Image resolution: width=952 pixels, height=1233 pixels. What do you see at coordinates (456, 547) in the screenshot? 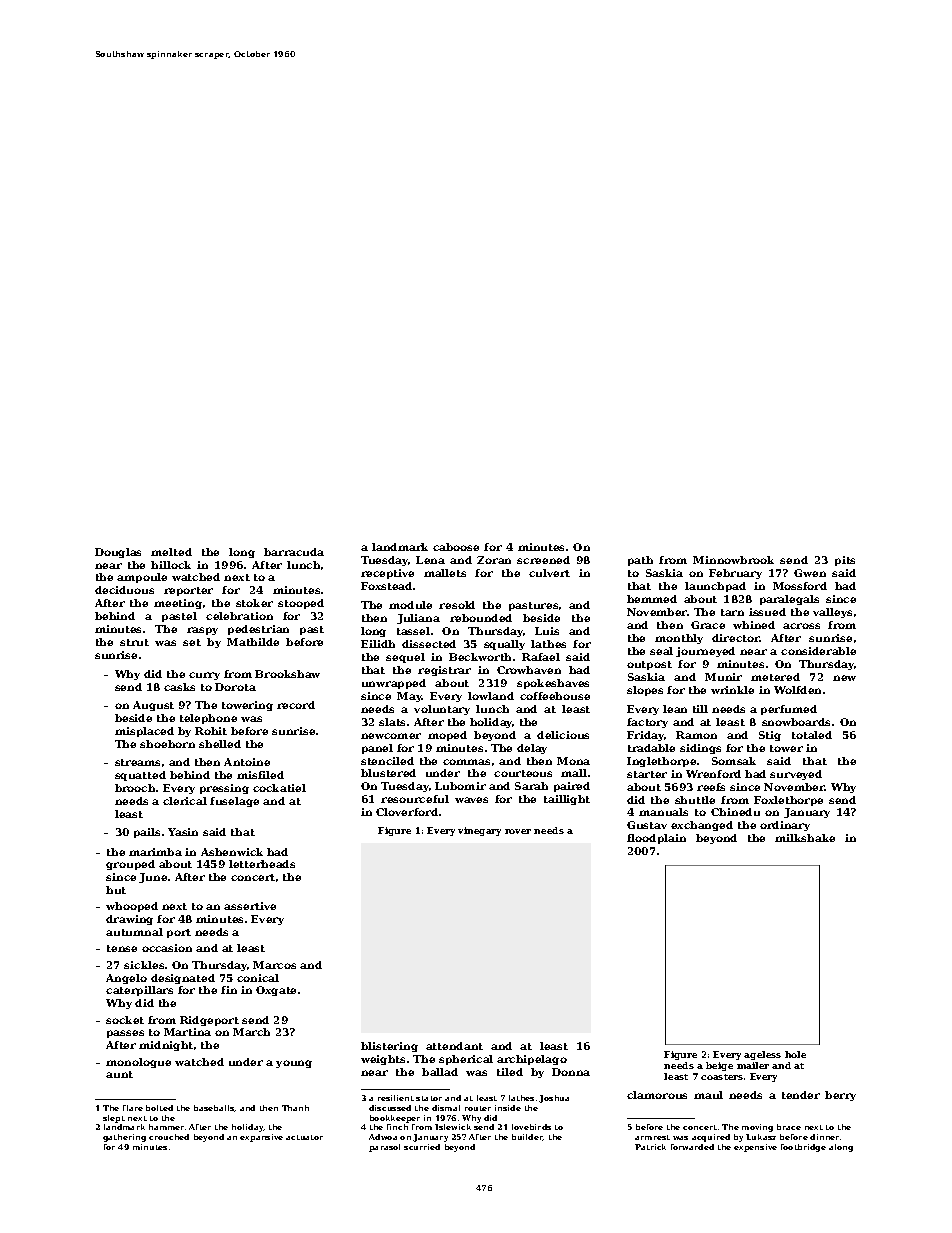
I see `caboose` at bounding box center [456, 547].
